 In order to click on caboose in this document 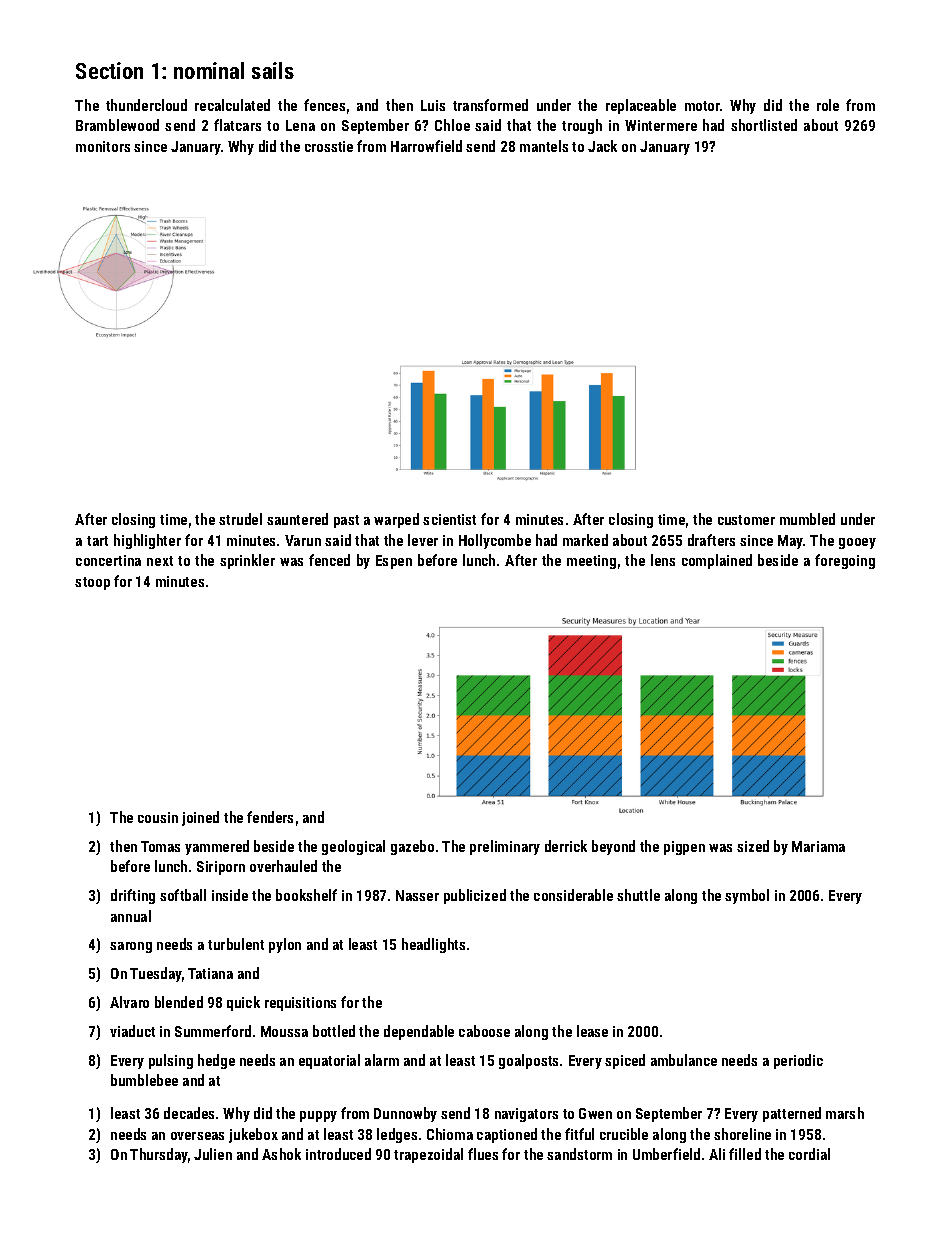, I will do `click(484, 1031)`.
